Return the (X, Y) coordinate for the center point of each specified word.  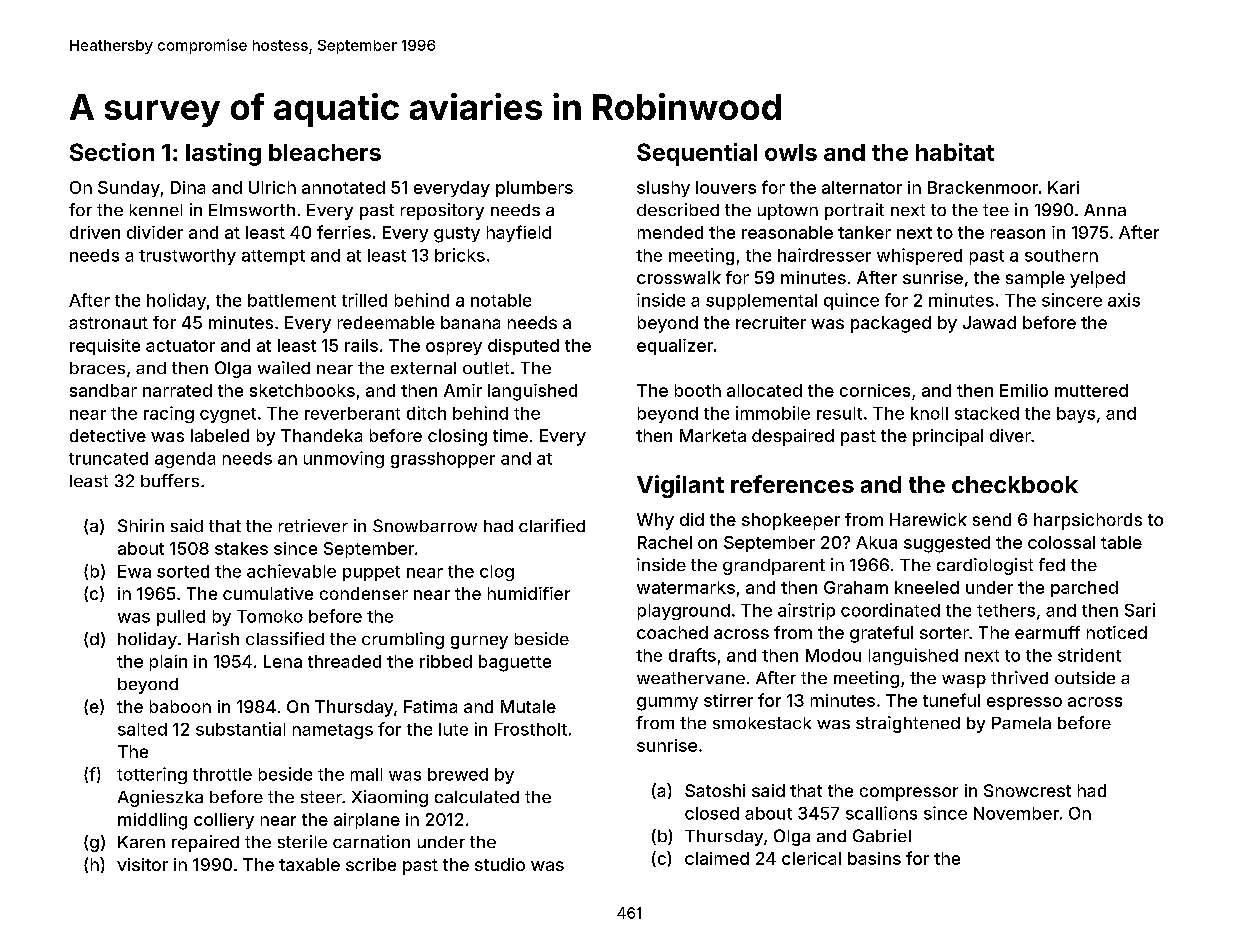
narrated (177, 390)
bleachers (325, 152)
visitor (142, 864)
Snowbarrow (425, 525)
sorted (183, 571)
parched (1084, 589)
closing (457, 437)
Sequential (697, 154)
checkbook (1015, 484)
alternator (862, 187)
